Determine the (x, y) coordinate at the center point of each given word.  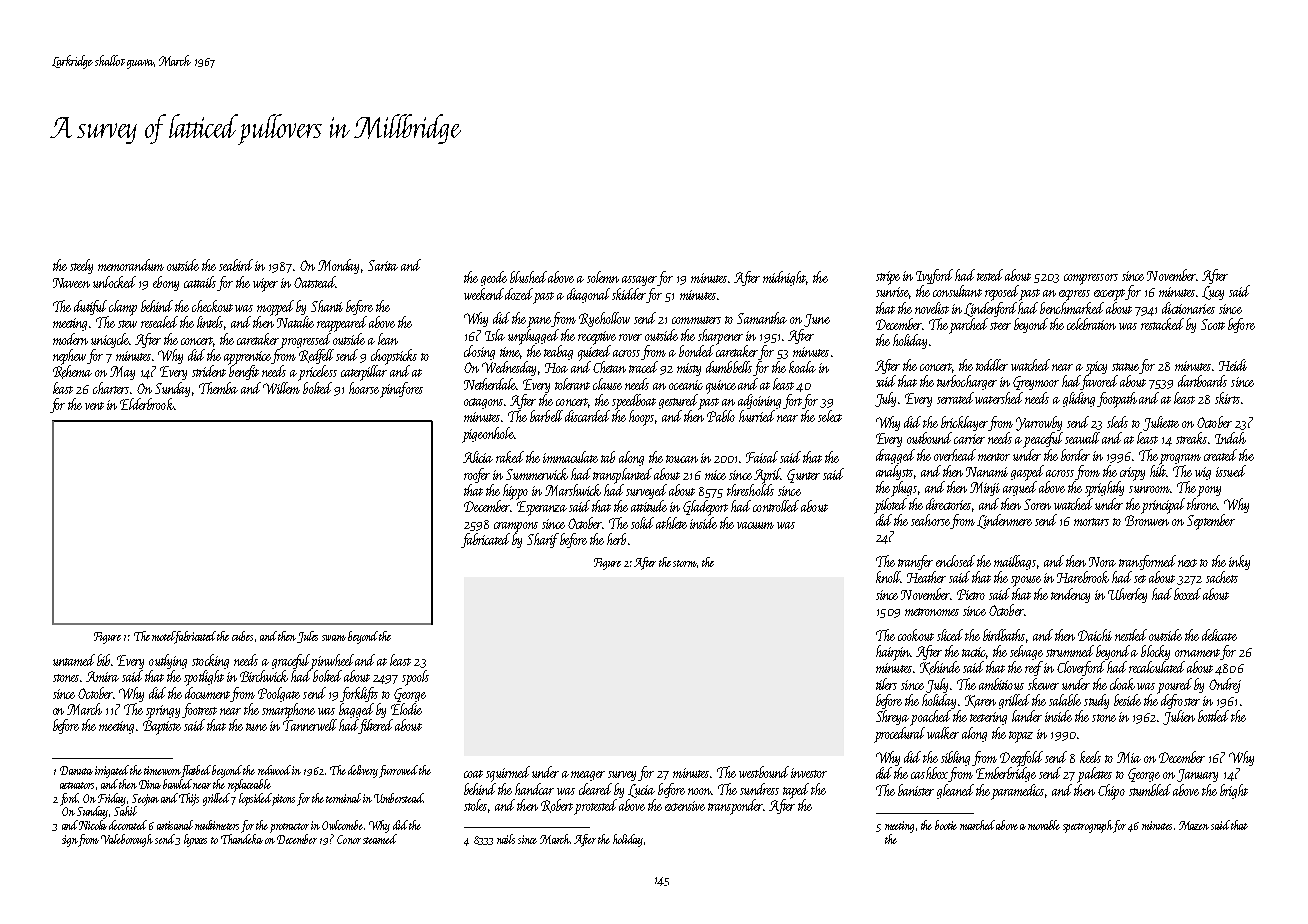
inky (1239, 562)
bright (1234, 791)
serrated (955, 398)
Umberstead (398, 798)
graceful (291, 662)
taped (796, 791)
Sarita (383, 265)
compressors (1091, 279)
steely (81, 266)
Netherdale (490, 384)
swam (334, 638)
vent (94, 406)
